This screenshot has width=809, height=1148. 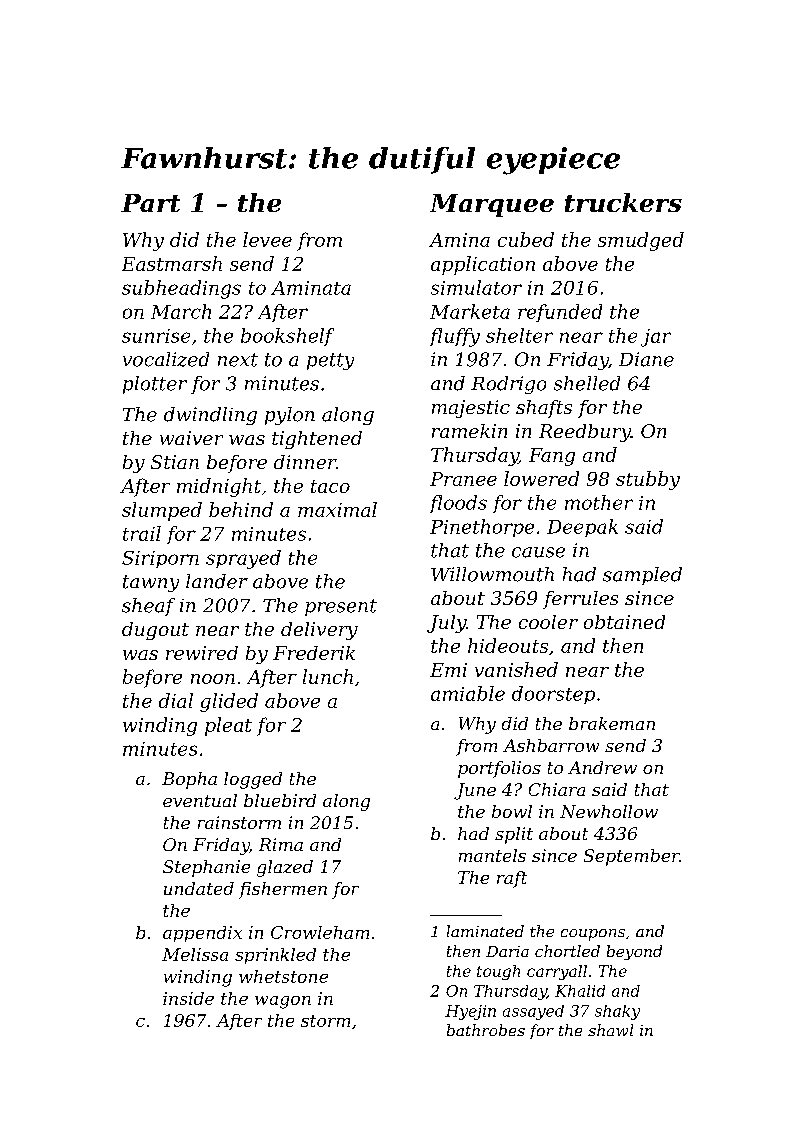 I want to click on Marquee, so click(x=492, y=205).
